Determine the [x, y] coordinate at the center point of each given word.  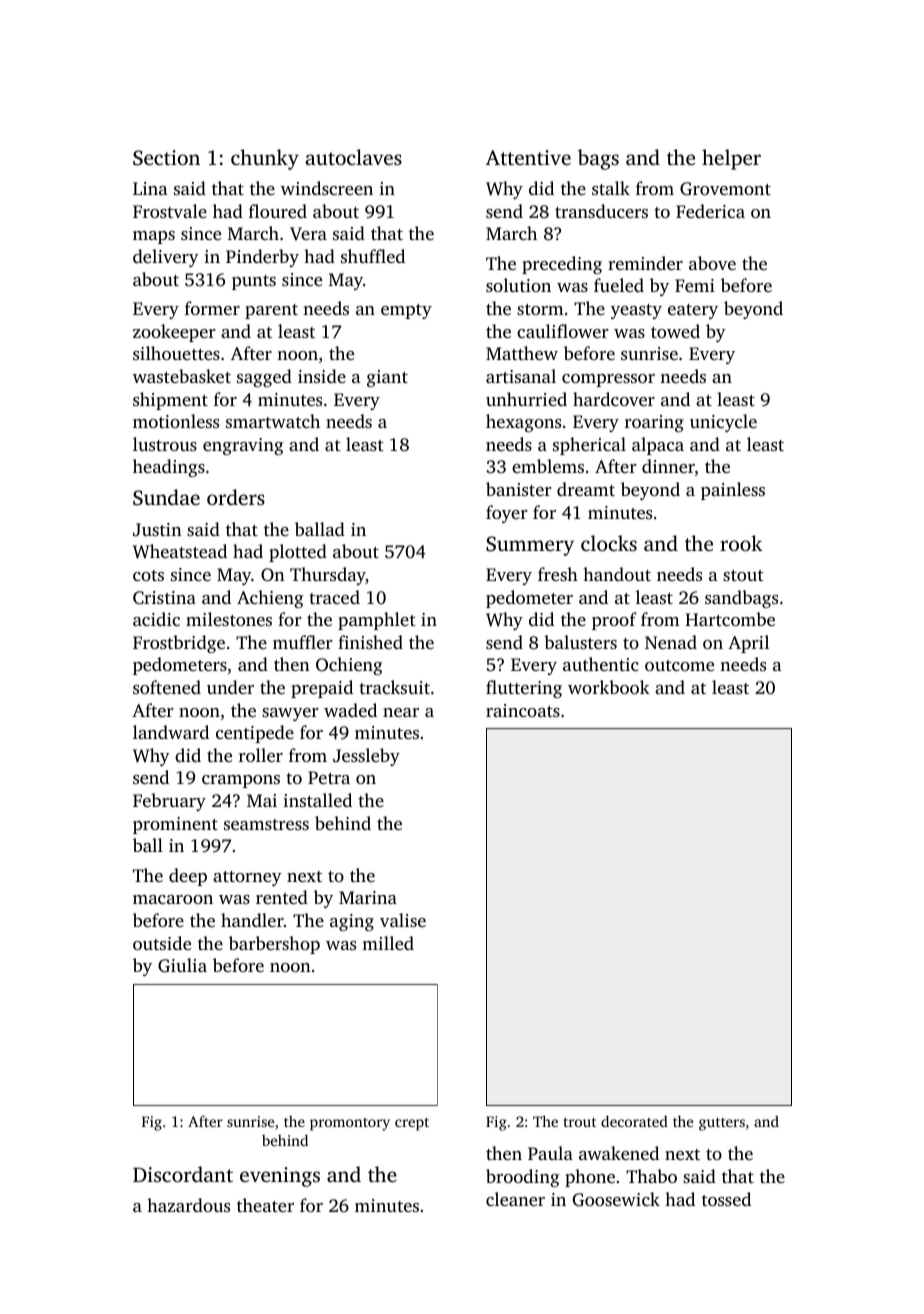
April [748, 644]
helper [731, 159]
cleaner [515, 1199]
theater [265, 1205]
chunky [265, 159]
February [169, 802]
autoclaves [354, 157]
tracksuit [394, 687]
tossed [726, 1199]
